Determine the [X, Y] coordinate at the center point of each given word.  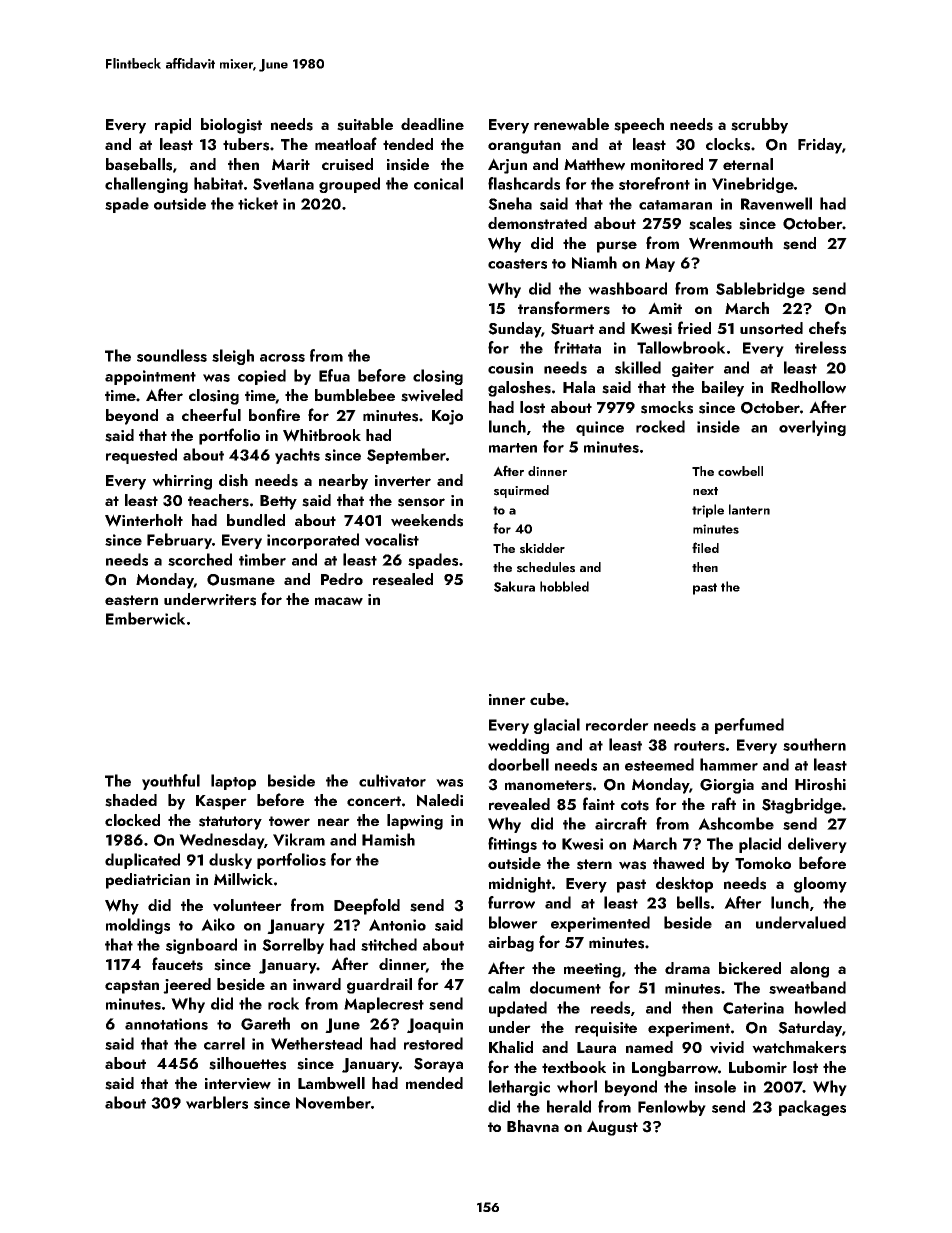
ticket [258, 203]
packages [812, 1108]
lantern [749, 509]
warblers [217, 1102]
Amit [665, 308]
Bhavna [533, 1126]
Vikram [299, 839]
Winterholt [144, 520]
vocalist [392, 539]
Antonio [397, 925]
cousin [510, 368]
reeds [610, 1007]
